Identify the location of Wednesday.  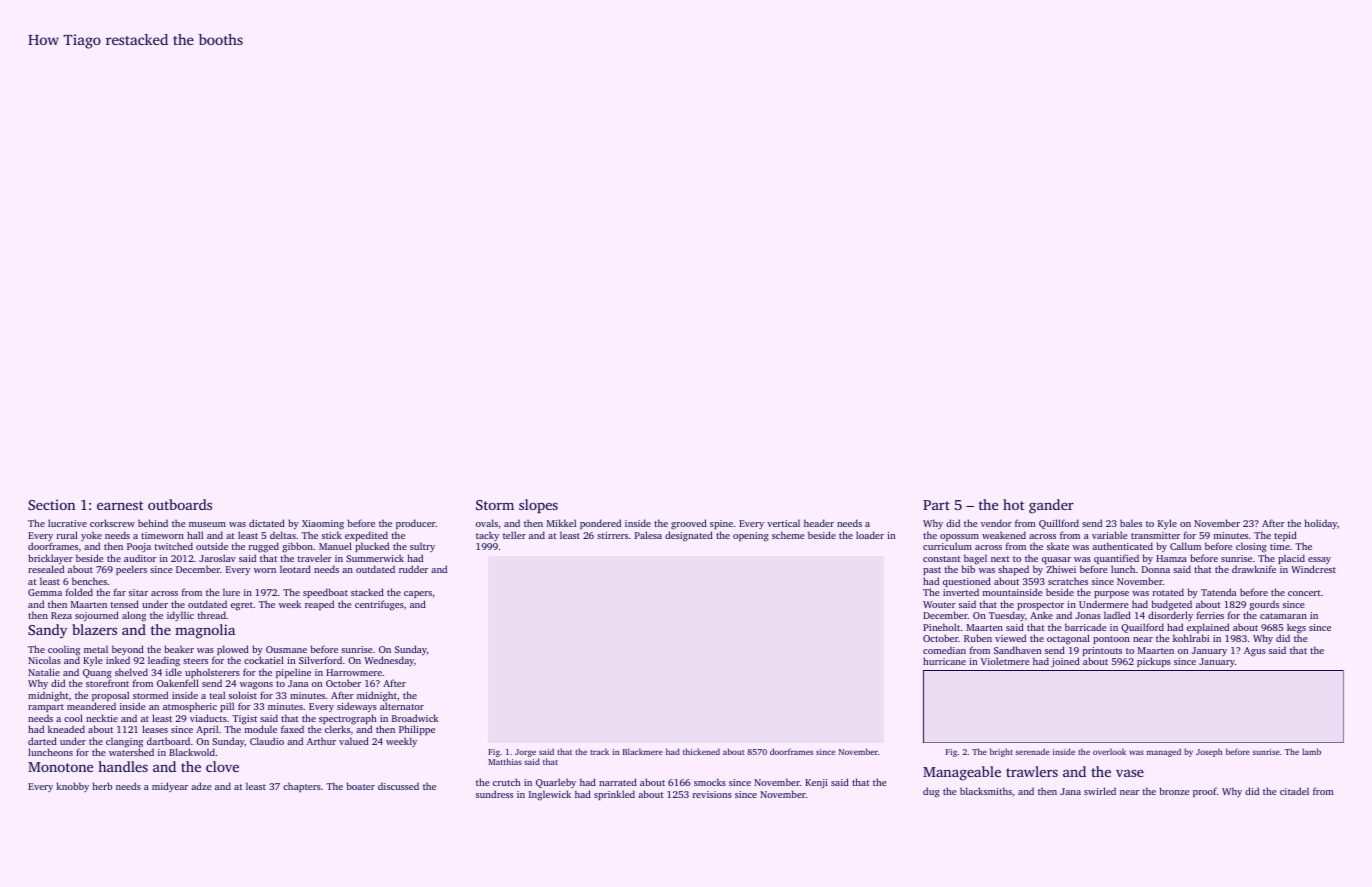
(389, 661).
